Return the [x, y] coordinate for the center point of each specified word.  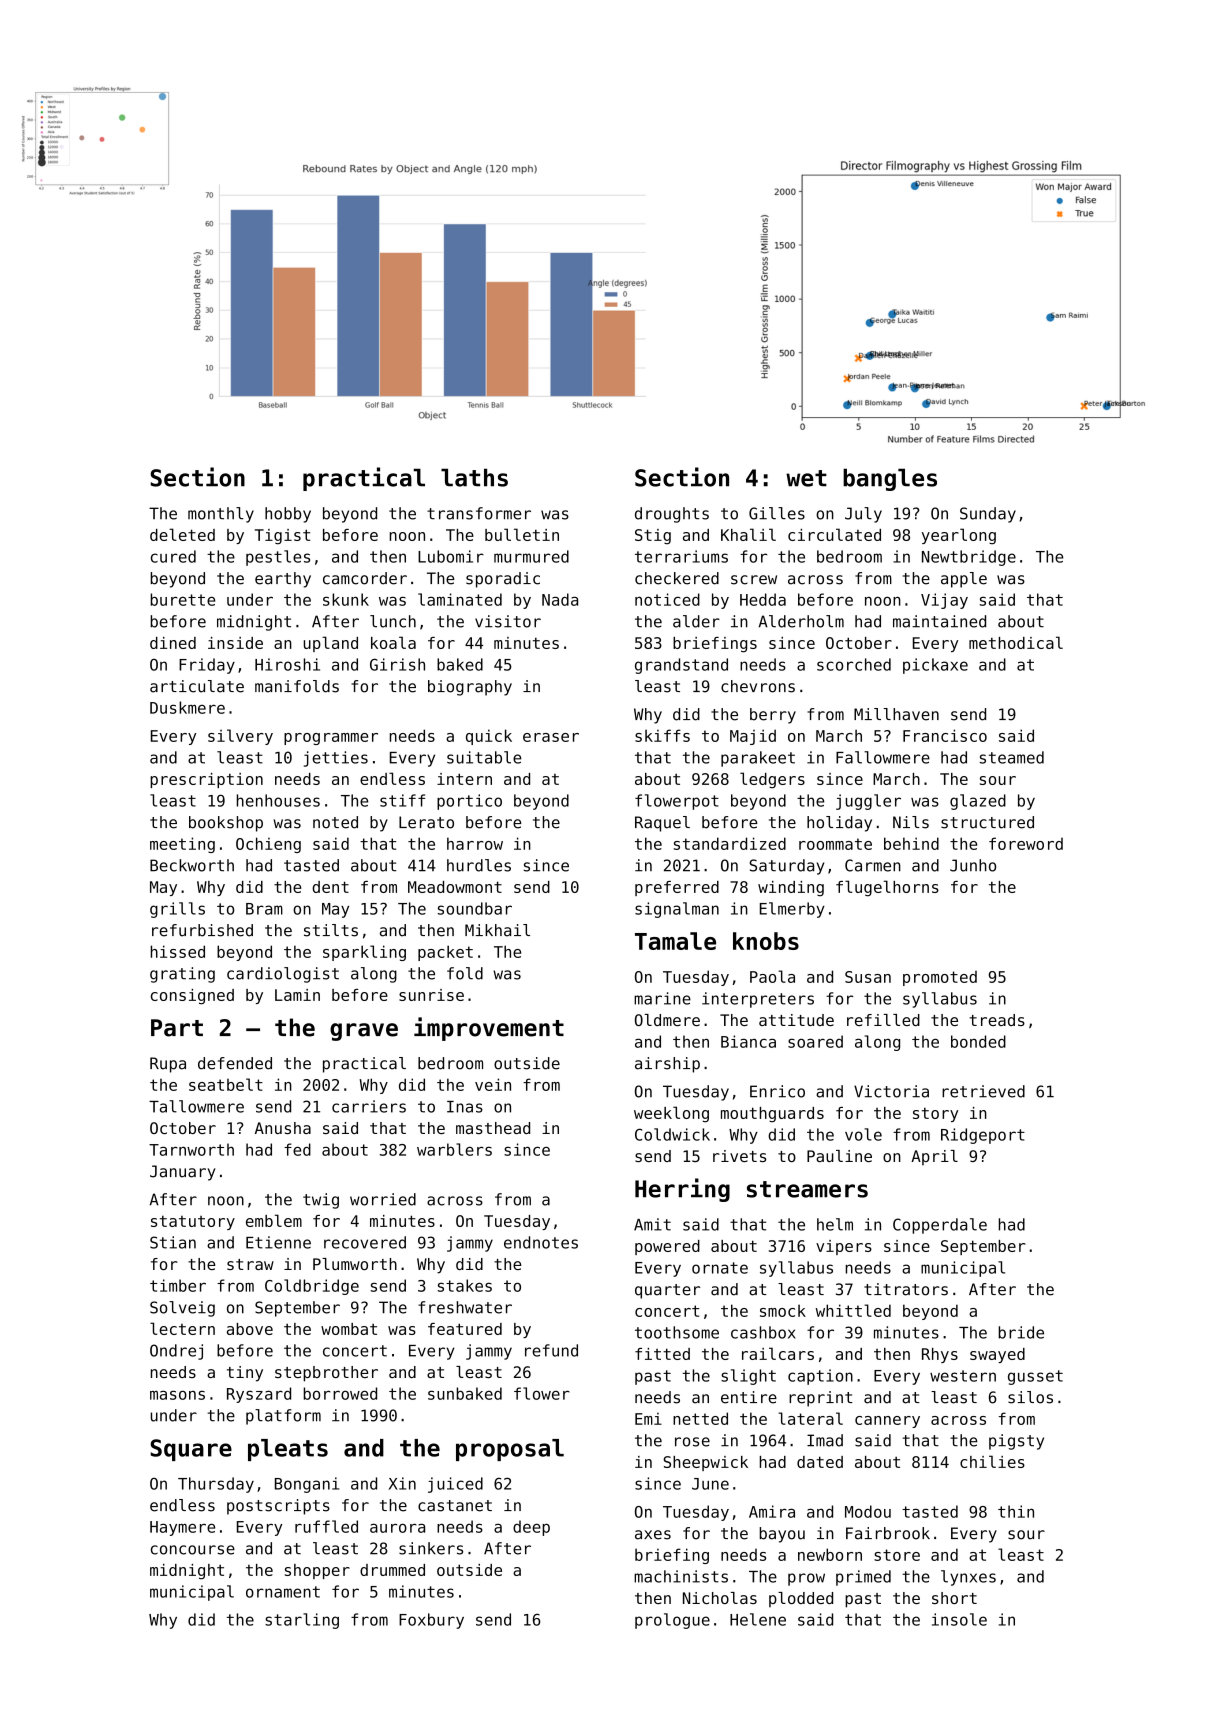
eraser [551, 737]
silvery [240, 737]
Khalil [748, 534]
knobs [766, 941]
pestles [278, 558]
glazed [978, 802]
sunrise [431, 995]
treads [997, 1020]
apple [964, 580]
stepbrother [326, 1374]
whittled [853, 1310]
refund [551, 1350]
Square [191, 1450]
